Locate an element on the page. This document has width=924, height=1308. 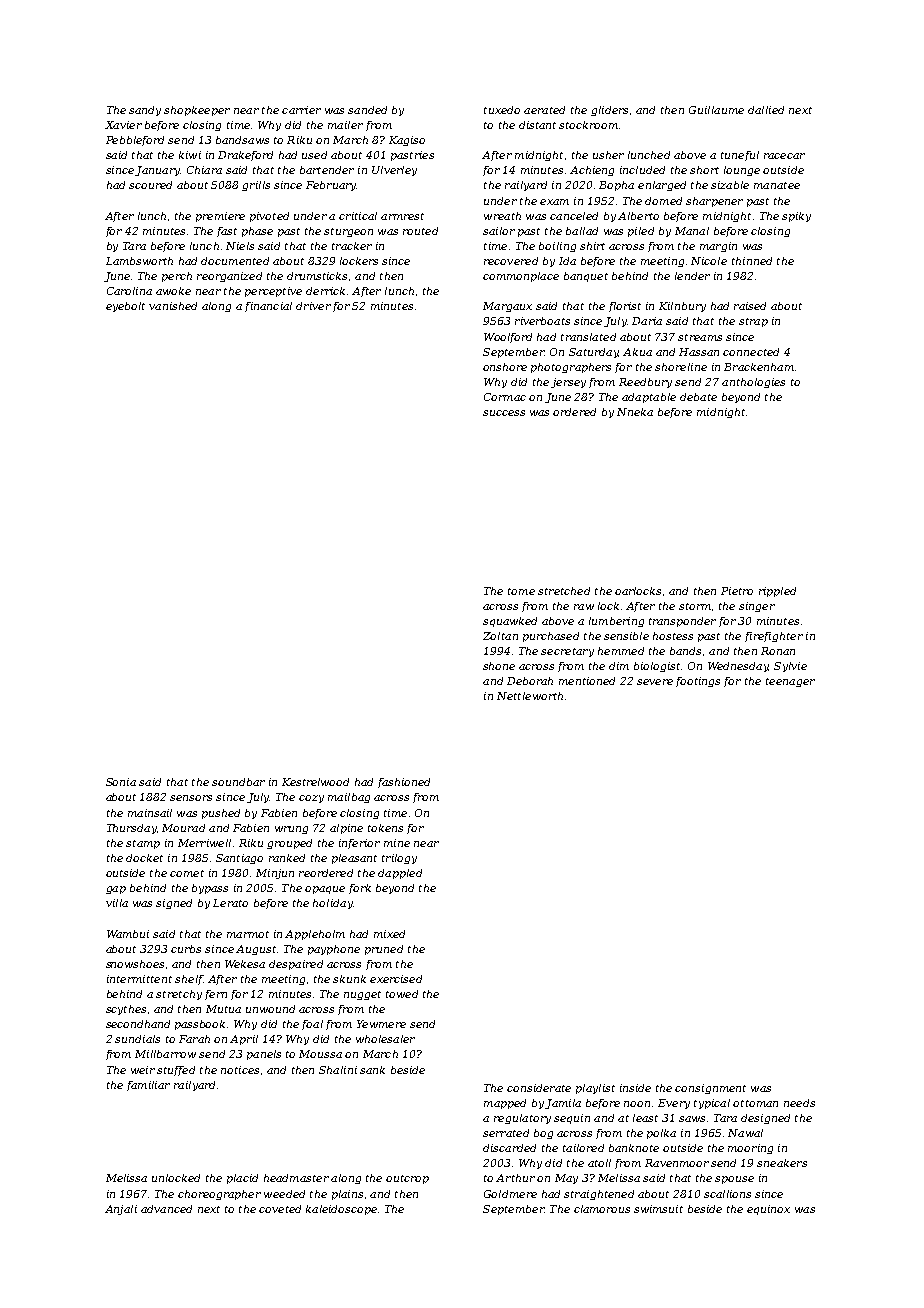
curbs is located at coordinates (186, 949).
